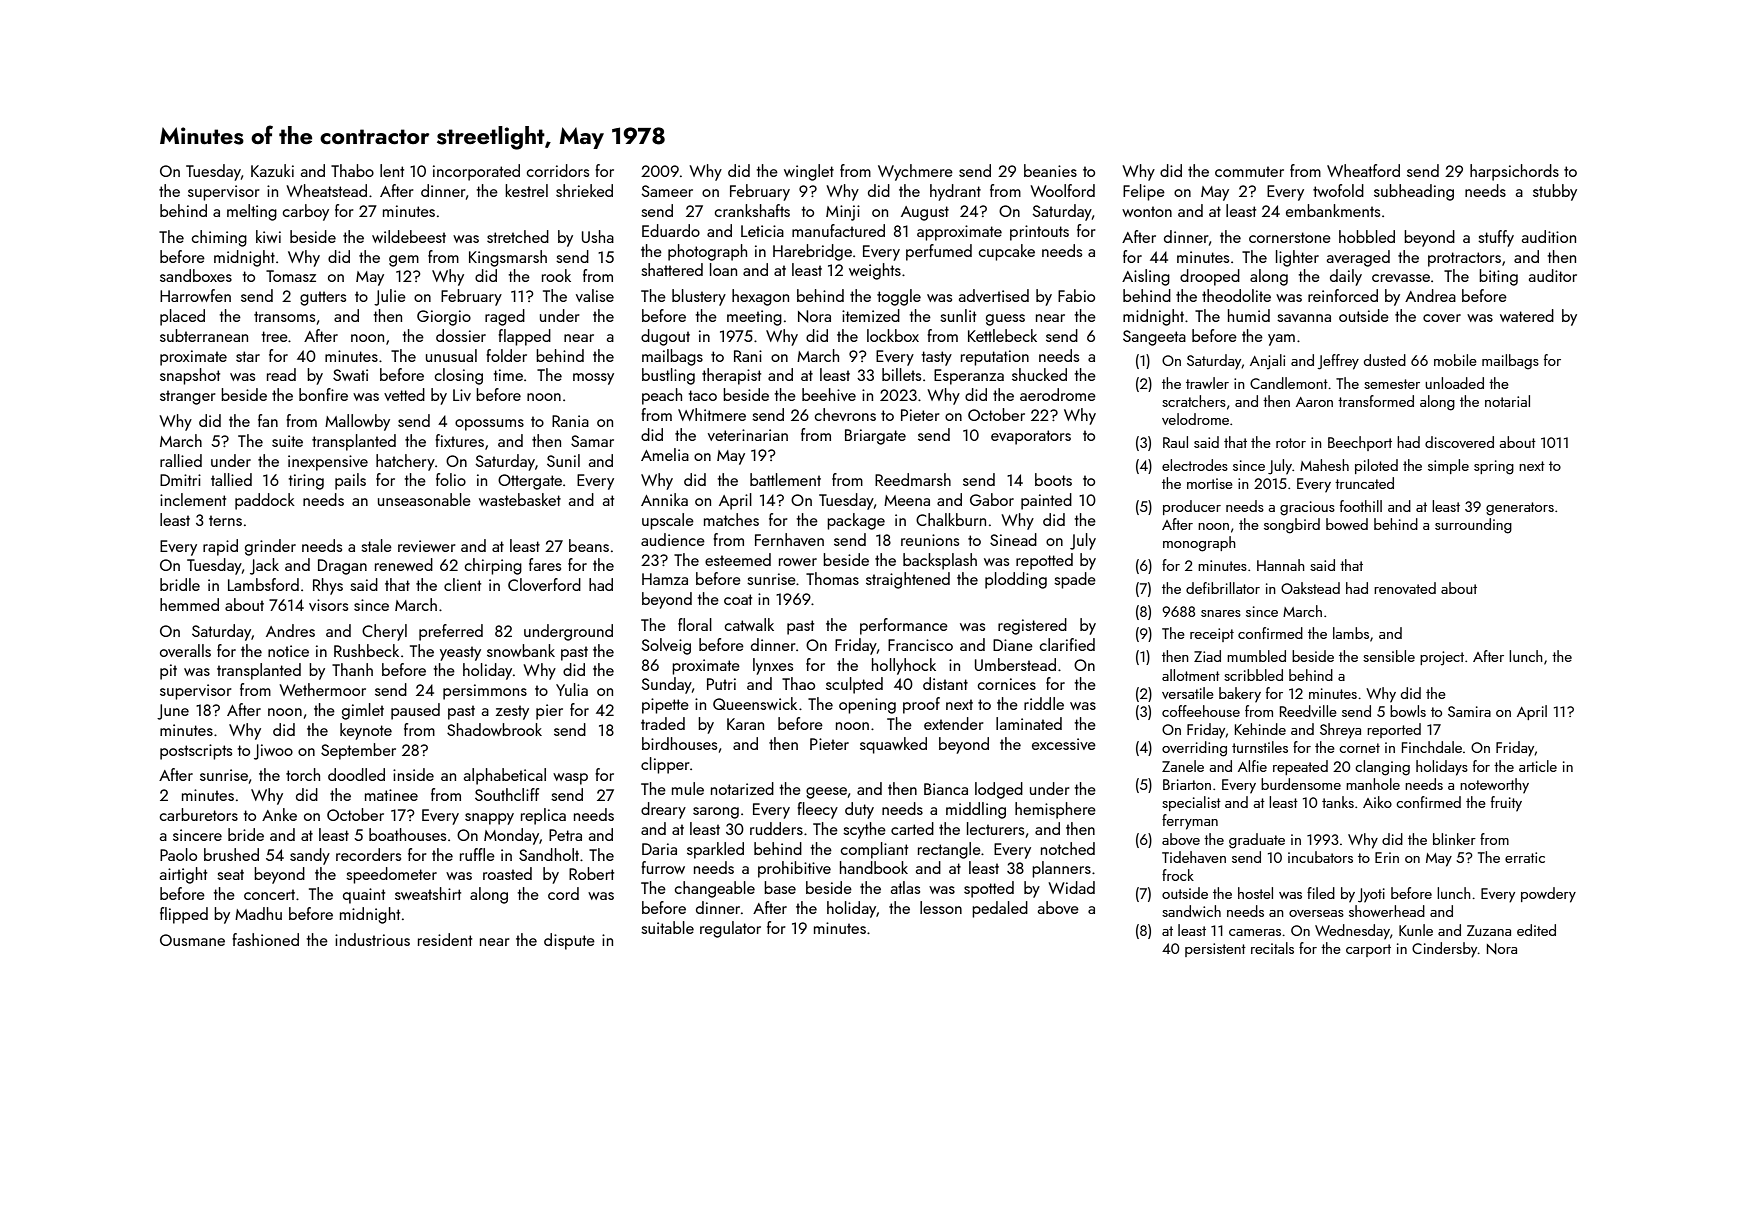 The height and width of the screenshot is (1228, 1737). What do you see at coordinates (390, 297) in the screenshot?
I see `Julie` at bounding box center [390, 297].
